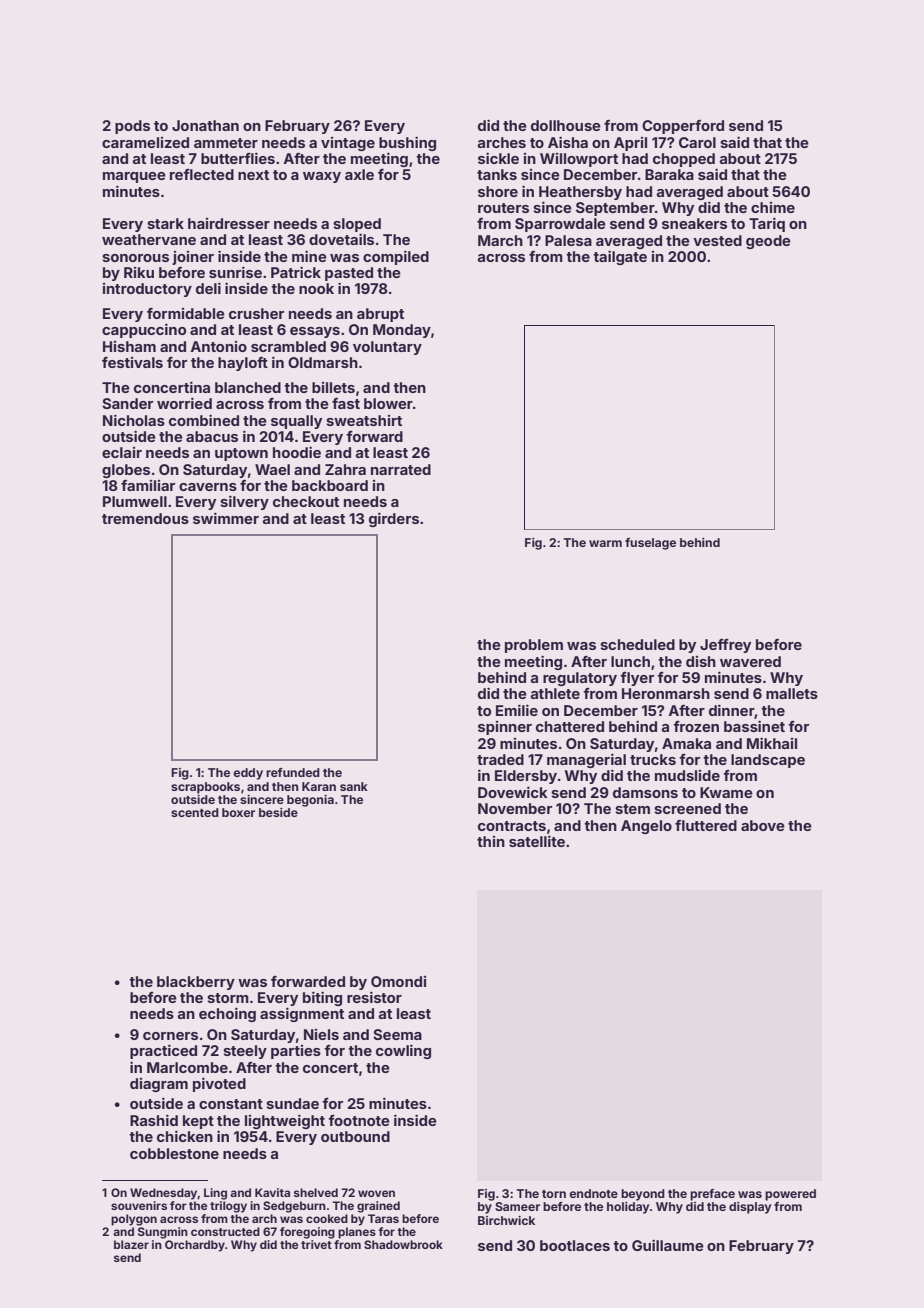 This screenshot has height=1308, width=924. What do you see at coordinates (768, 242) in the screenshot?
I see `geode` at bounding box center [768, 242].
